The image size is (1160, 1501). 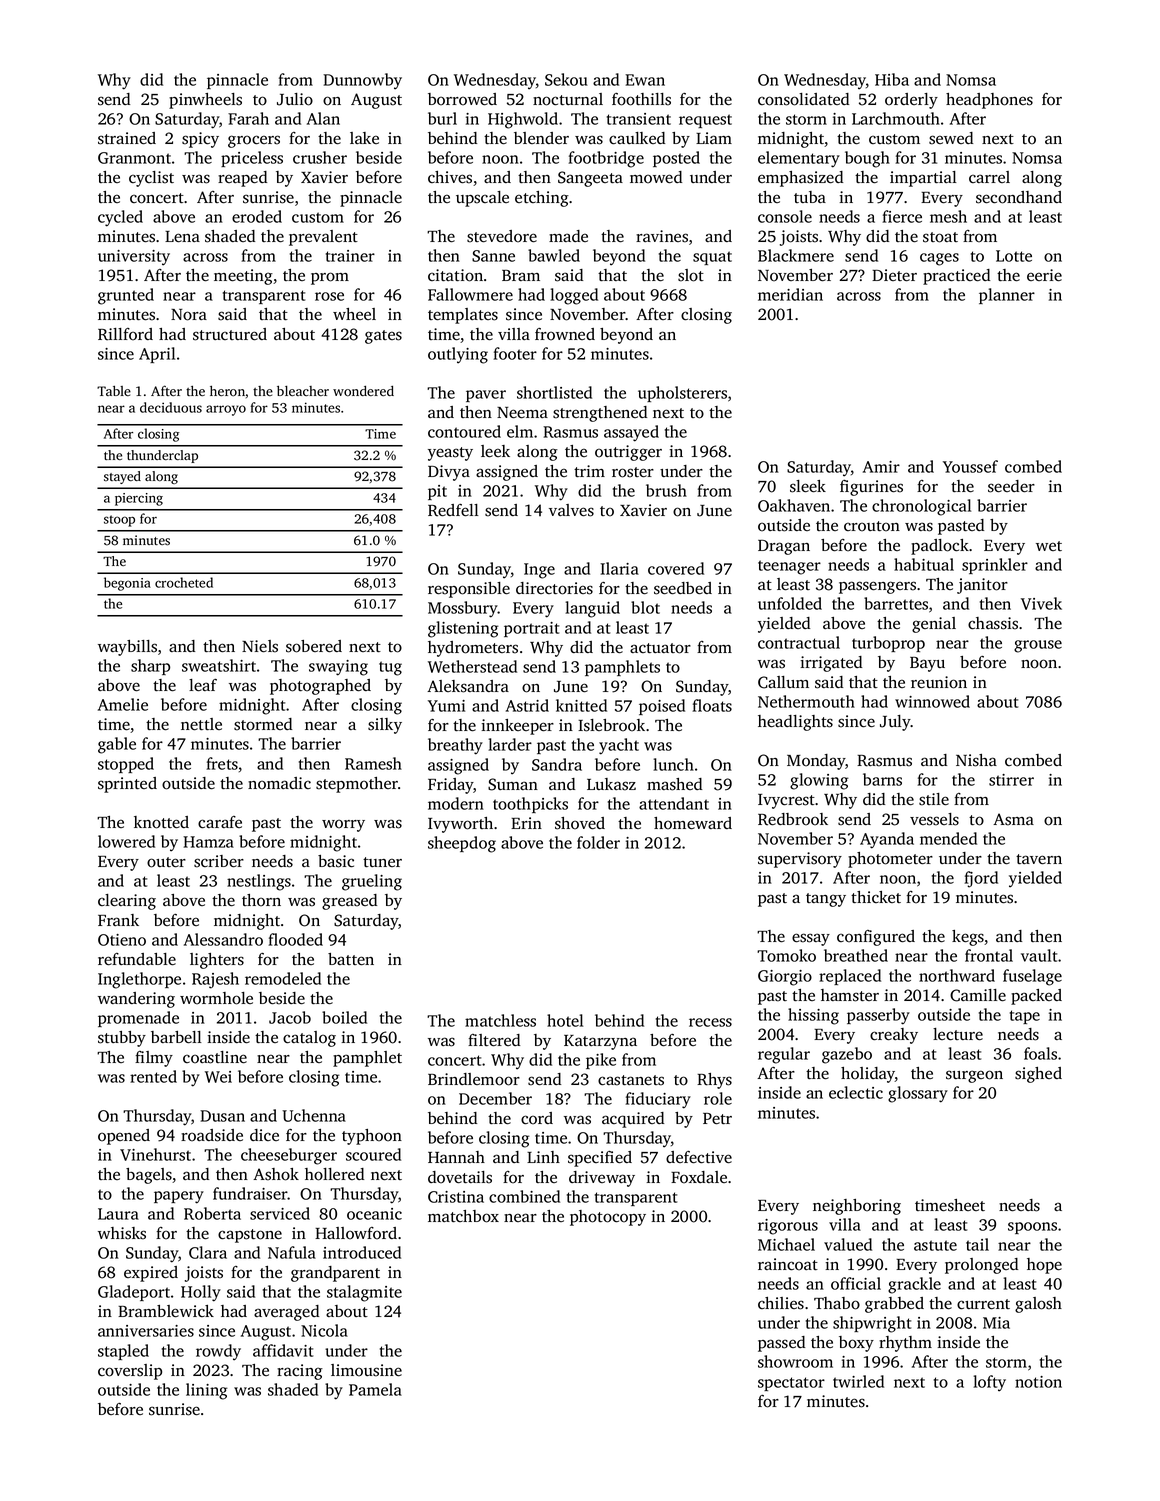 I want to click on lining, so click(x=207, y=1391).
